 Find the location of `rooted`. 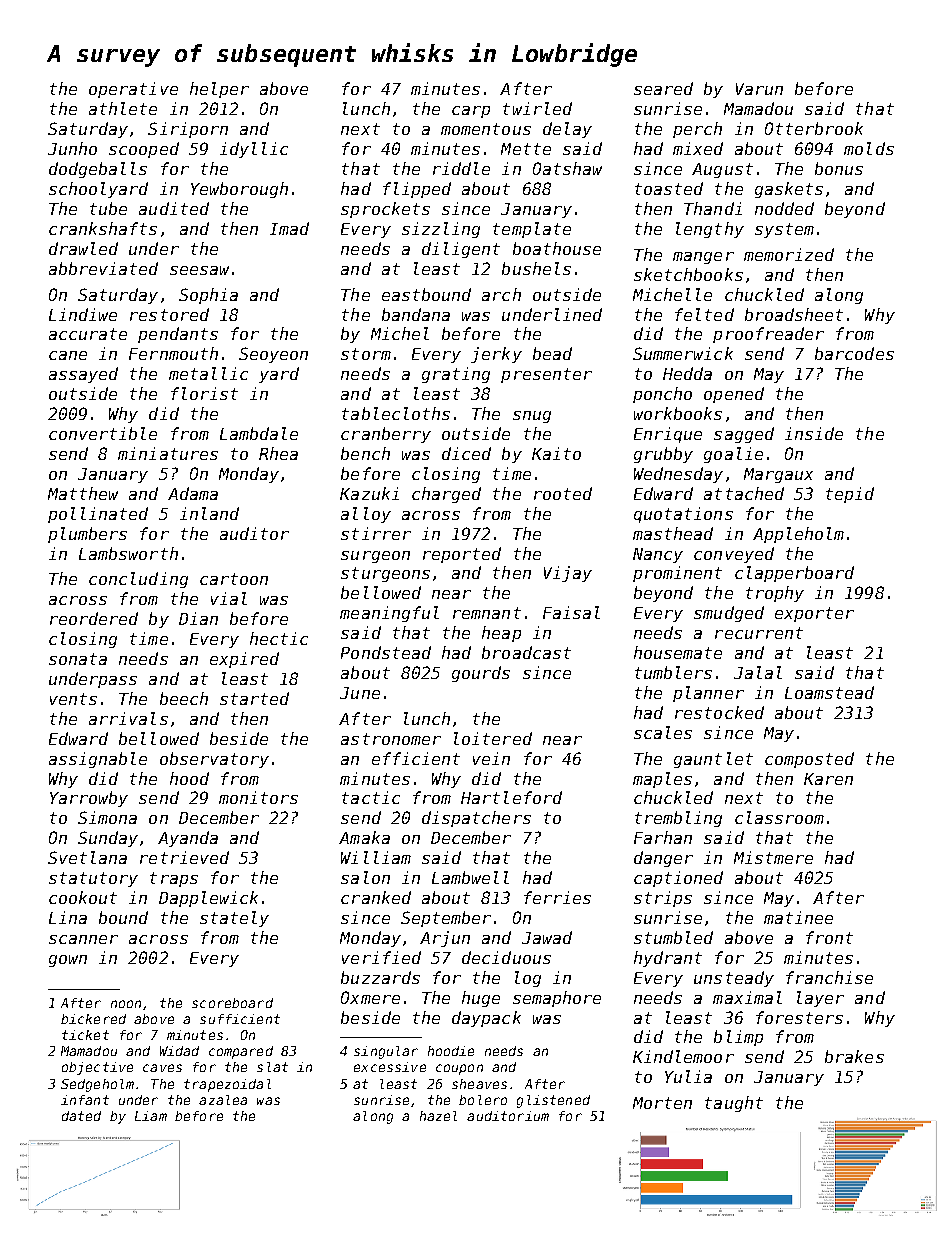

rooted is located at coordinates (563, 493).
